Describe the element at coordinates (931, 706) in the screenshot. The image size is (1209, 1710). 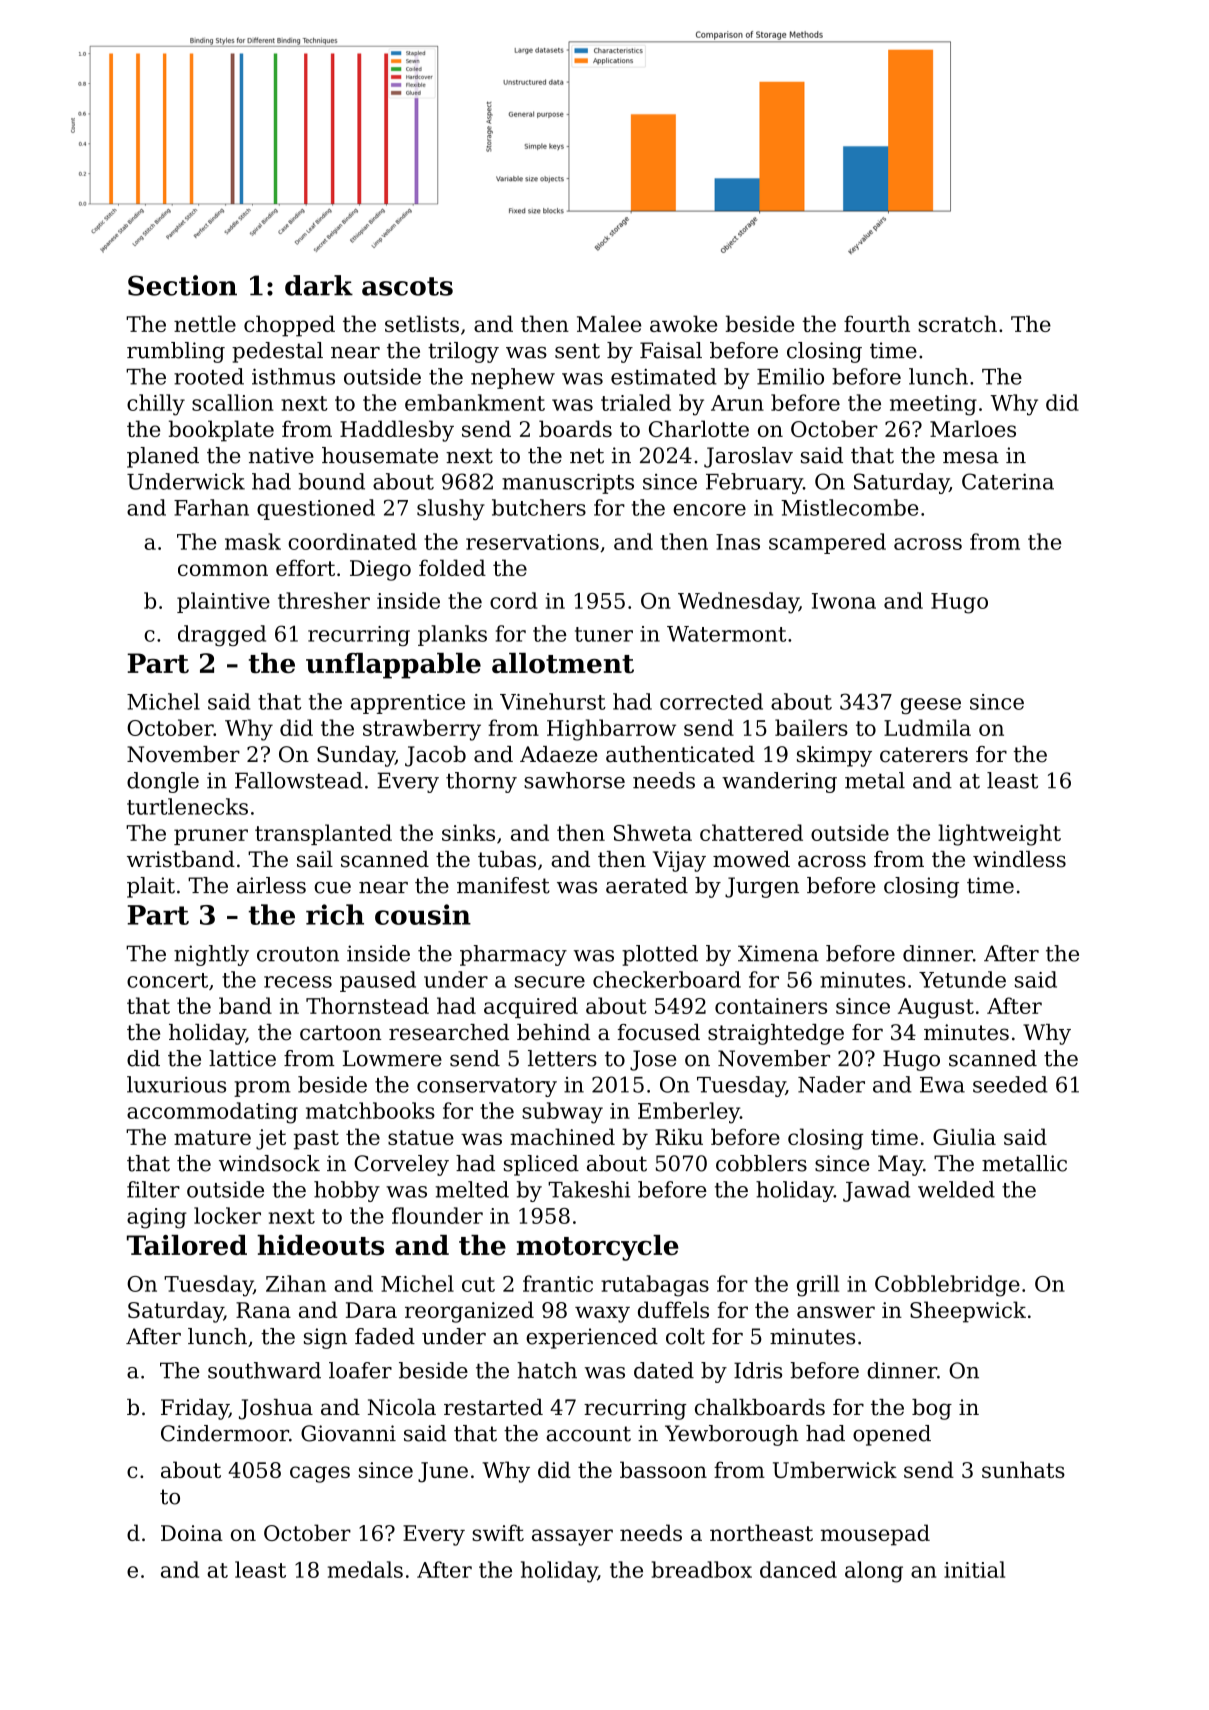
I see `geese` at that location.
